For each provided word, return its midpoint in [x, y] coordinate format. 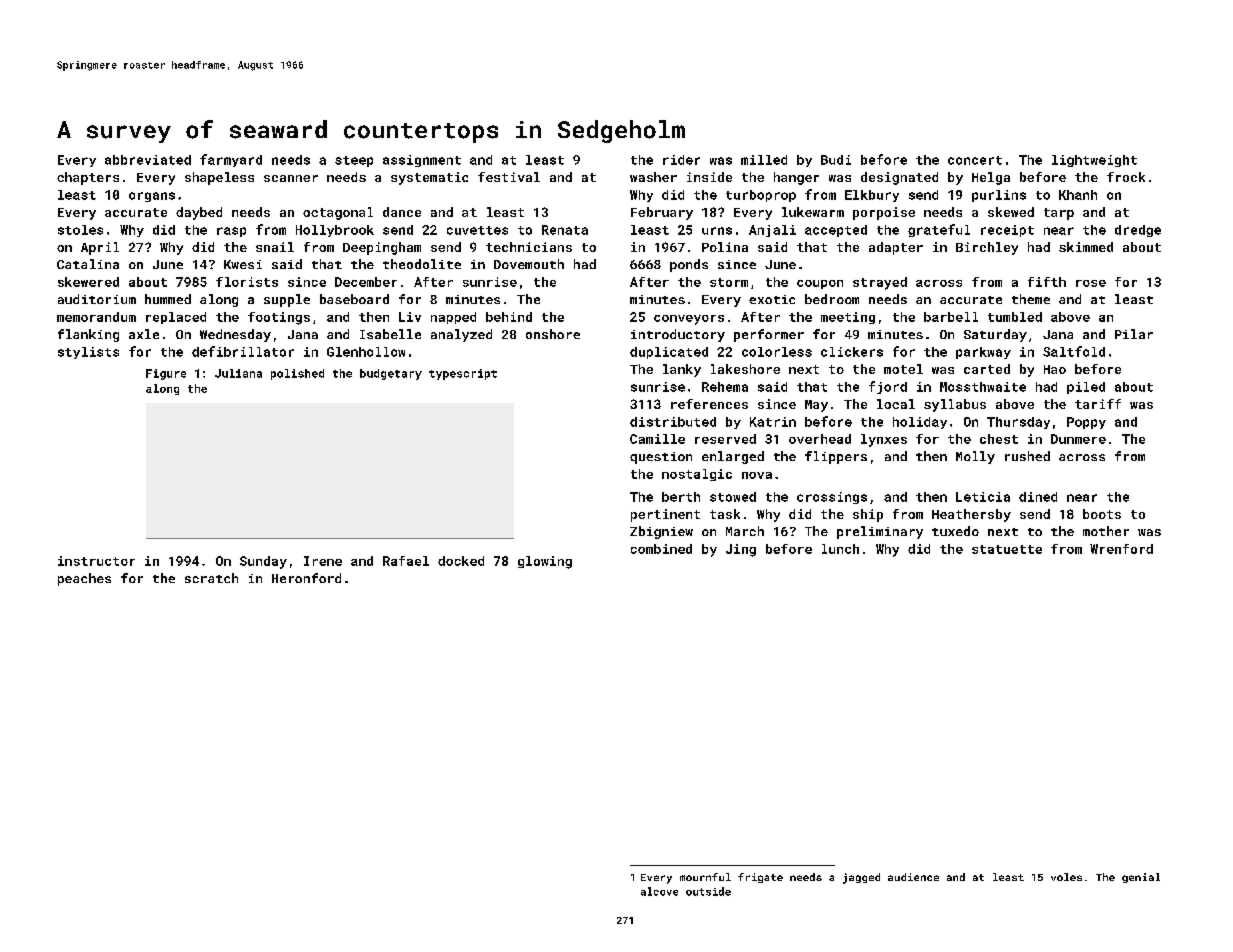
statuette [1007, 549]
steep [354, 161]
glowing [545, 562]
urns [717, 231]
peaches [84, 579]
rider [681, 160]
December [366, 282]
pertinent [665, 515]
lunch [840, 549]
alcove [659, 891]
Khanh [1078, 195]
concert [975, 160]
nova [757, 475]
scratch [211, 578]
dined [1038, 497]
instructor [96, 561]
